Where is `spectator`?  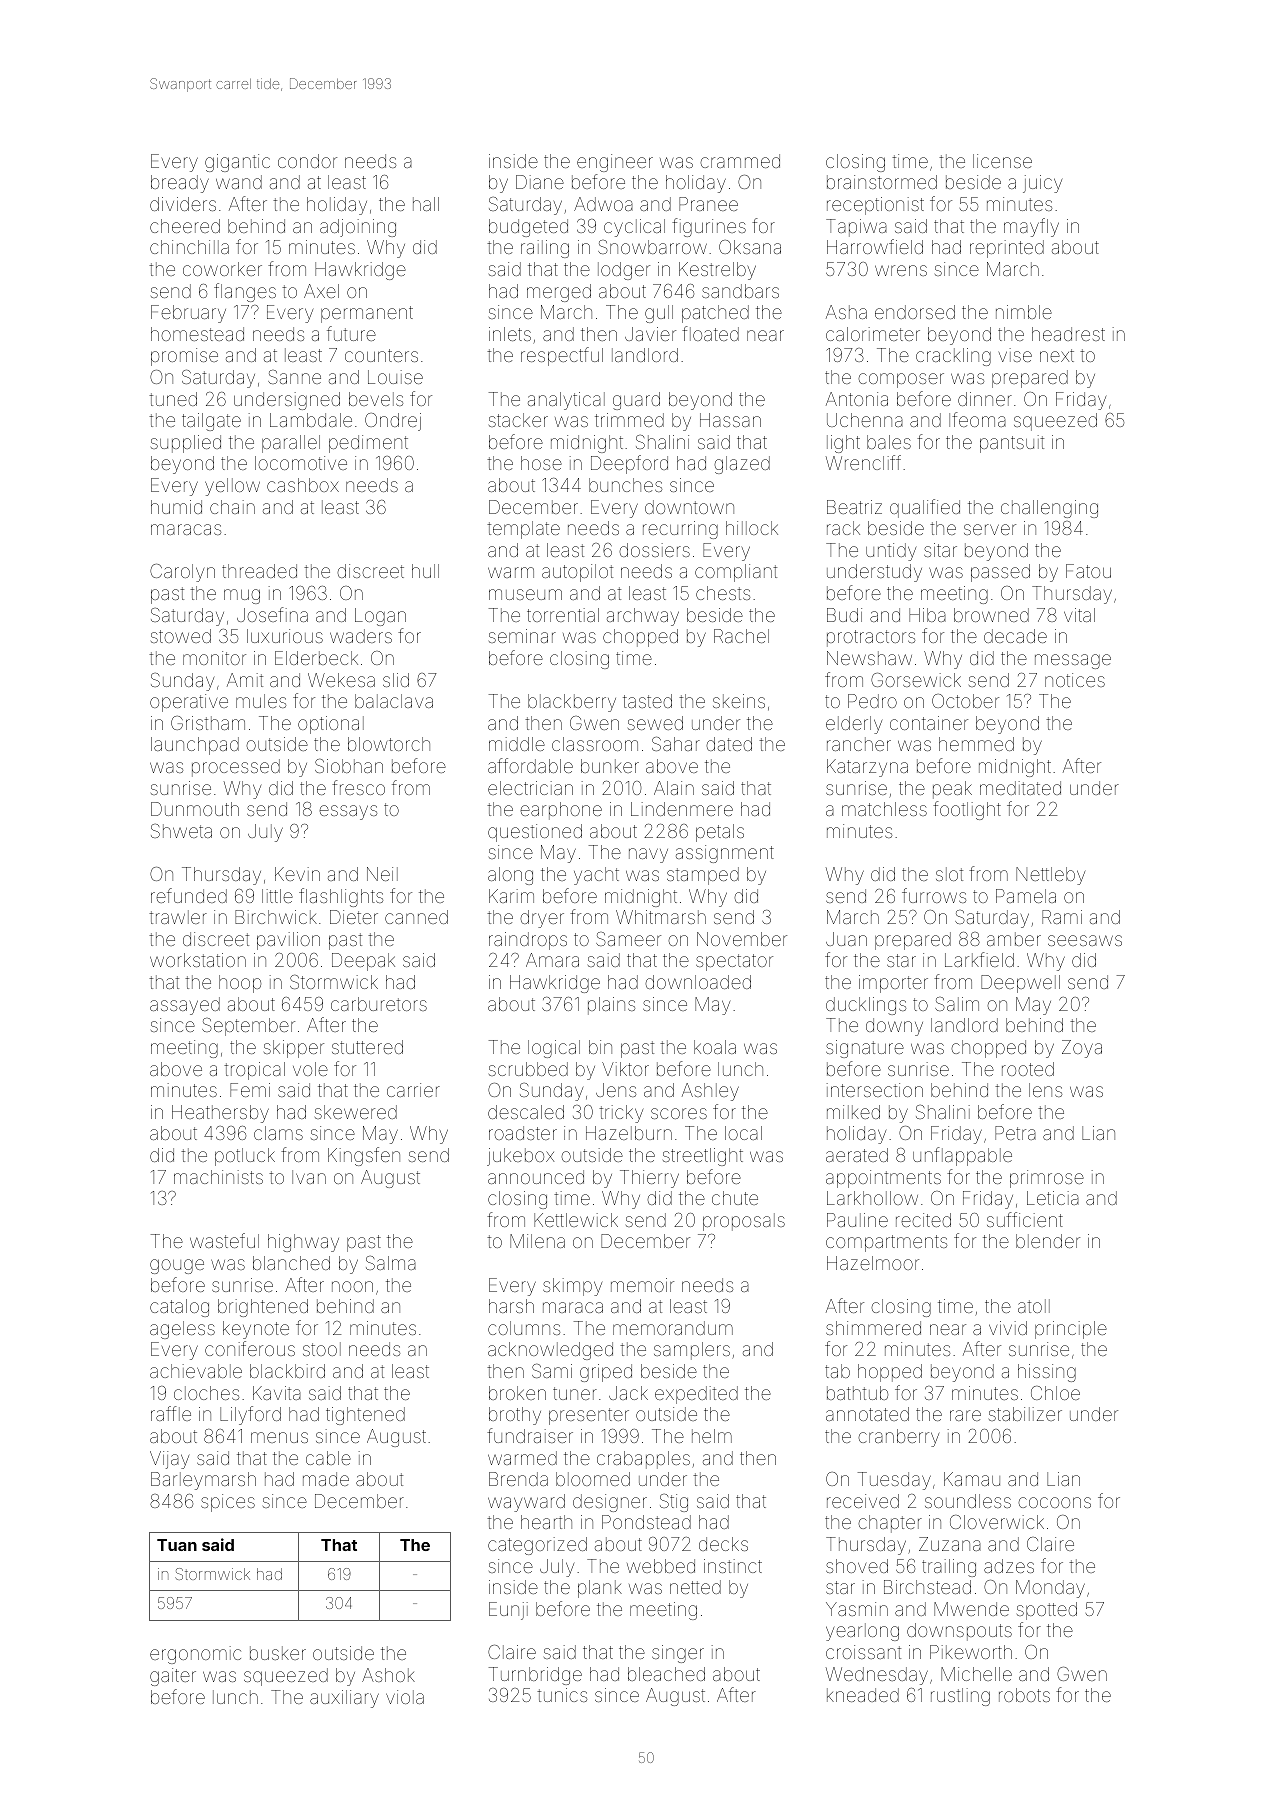
spectator is located at coordinates (734, 962).
